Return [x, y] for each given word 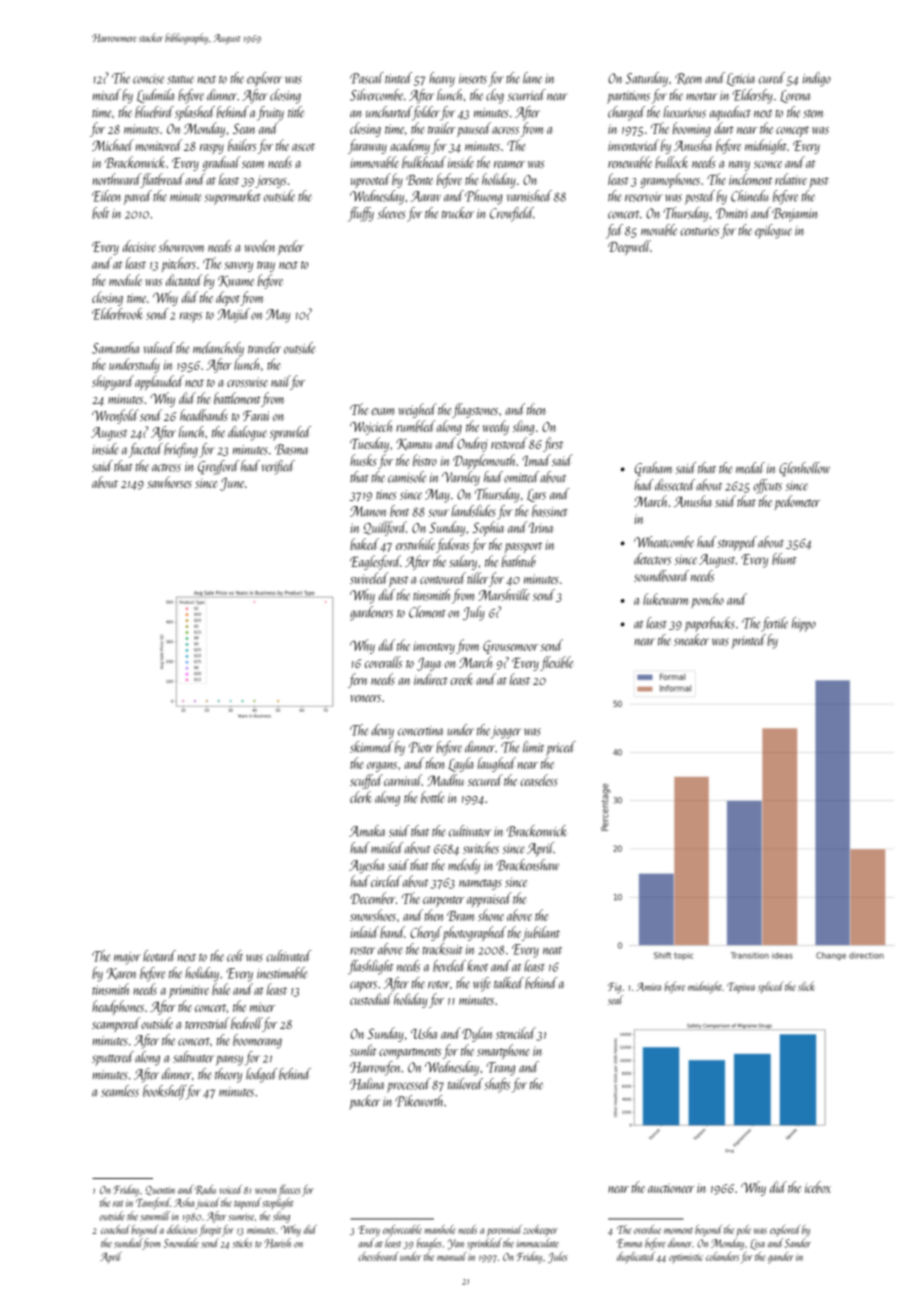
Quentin [160, 1190]
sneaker [691, 640]
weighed [418, 410]
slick [806, 986]
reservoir [643, 197]
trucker [458, 213]
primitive [189, 991]
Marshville [504, 595]
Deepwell [629, 247]
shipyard [113, 382]
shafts [497, 1085]
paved [137, 197]
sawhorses [169, 482]
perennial [504, 1230]
